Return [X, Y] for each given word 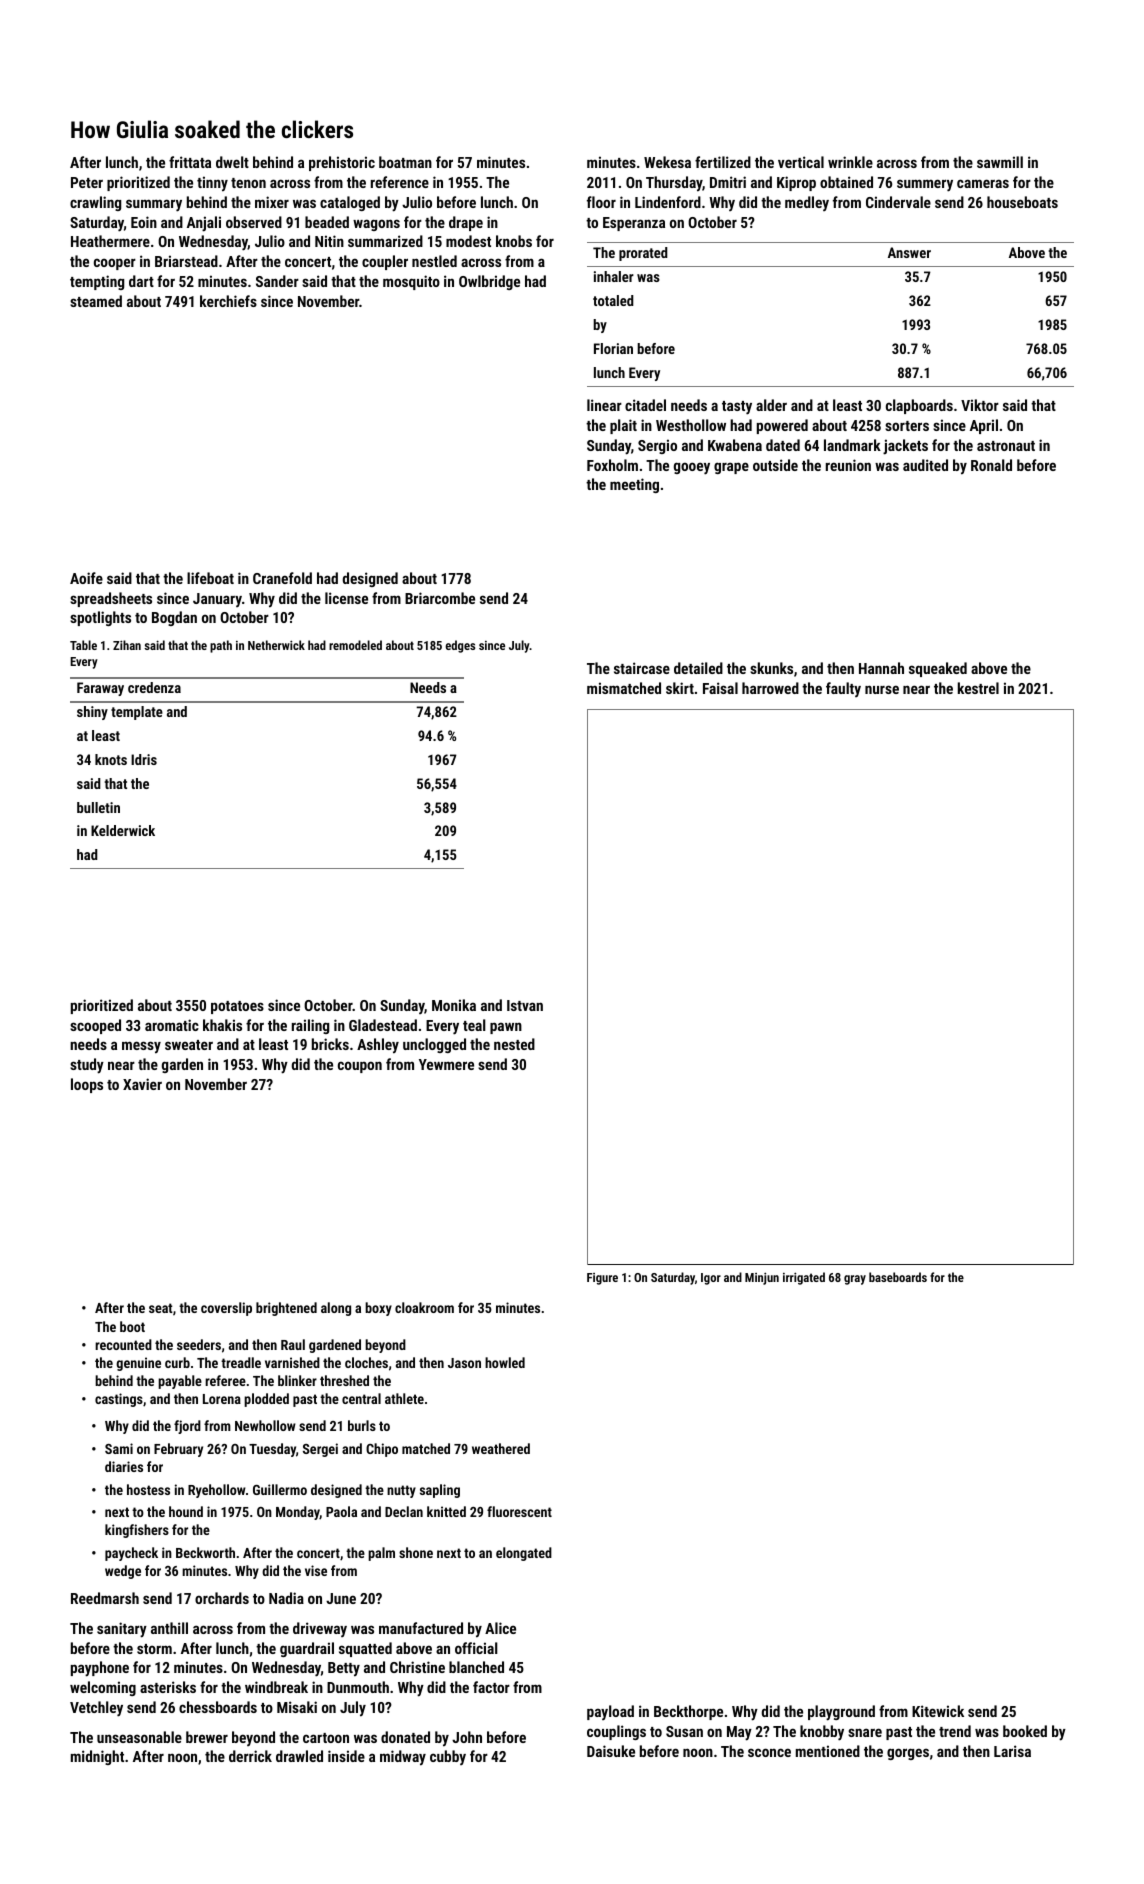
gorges [908, 1754]
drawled [299, 1756]
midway [403, 1758]
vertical [801, 162]
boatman [405, 162]
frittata [190, 162]
